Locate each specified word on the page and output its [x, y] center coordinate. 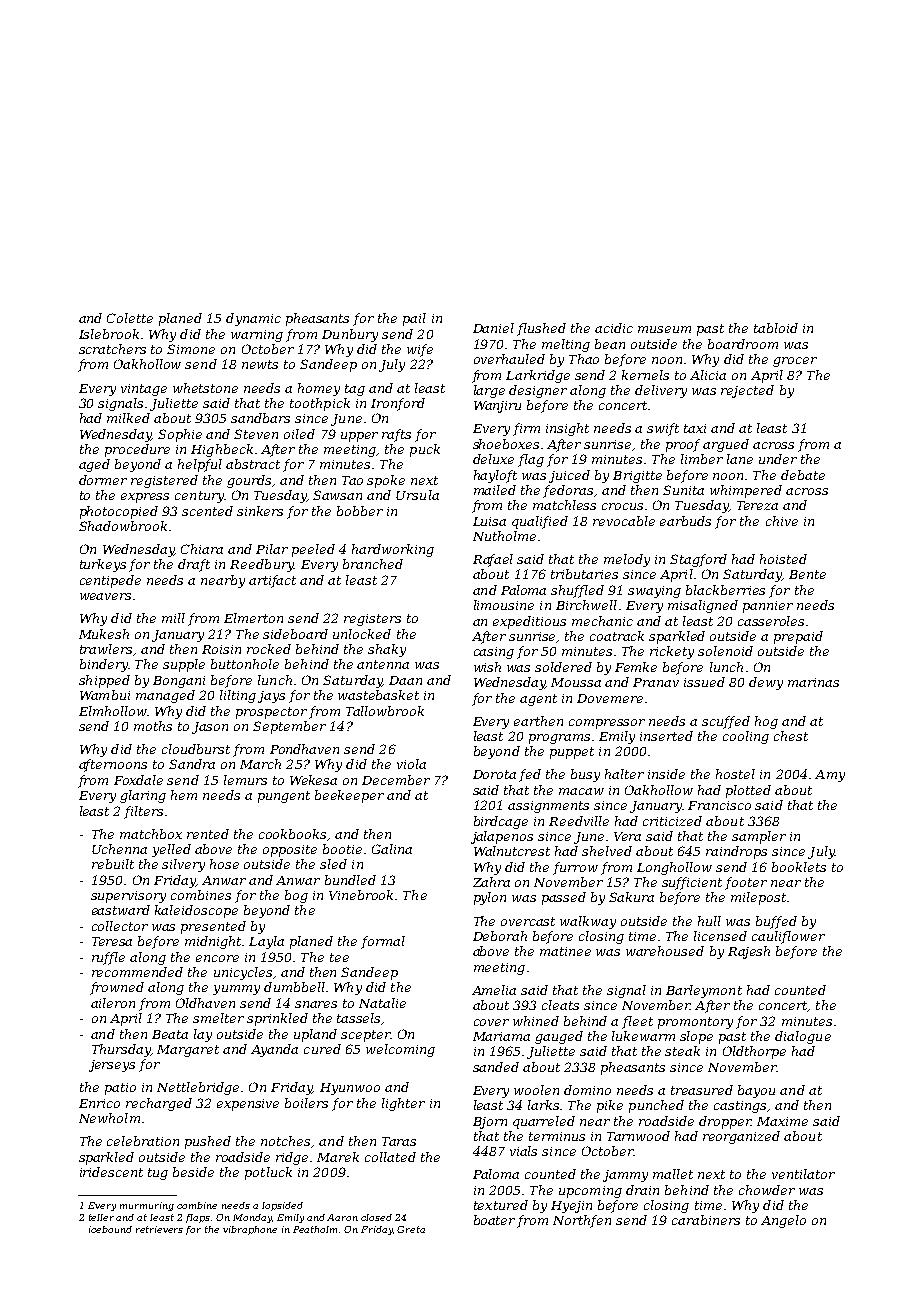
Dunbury [350, 335]
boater [494, 1220]
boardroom [743, 344]
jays [271, 697]
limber [702, 459]
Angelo [783, 1221]
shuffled [577, 591]
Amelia [494, 990]
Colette [130, 318]
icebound [110, 1229]
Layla [266, 942]
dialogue [803, 1037]
